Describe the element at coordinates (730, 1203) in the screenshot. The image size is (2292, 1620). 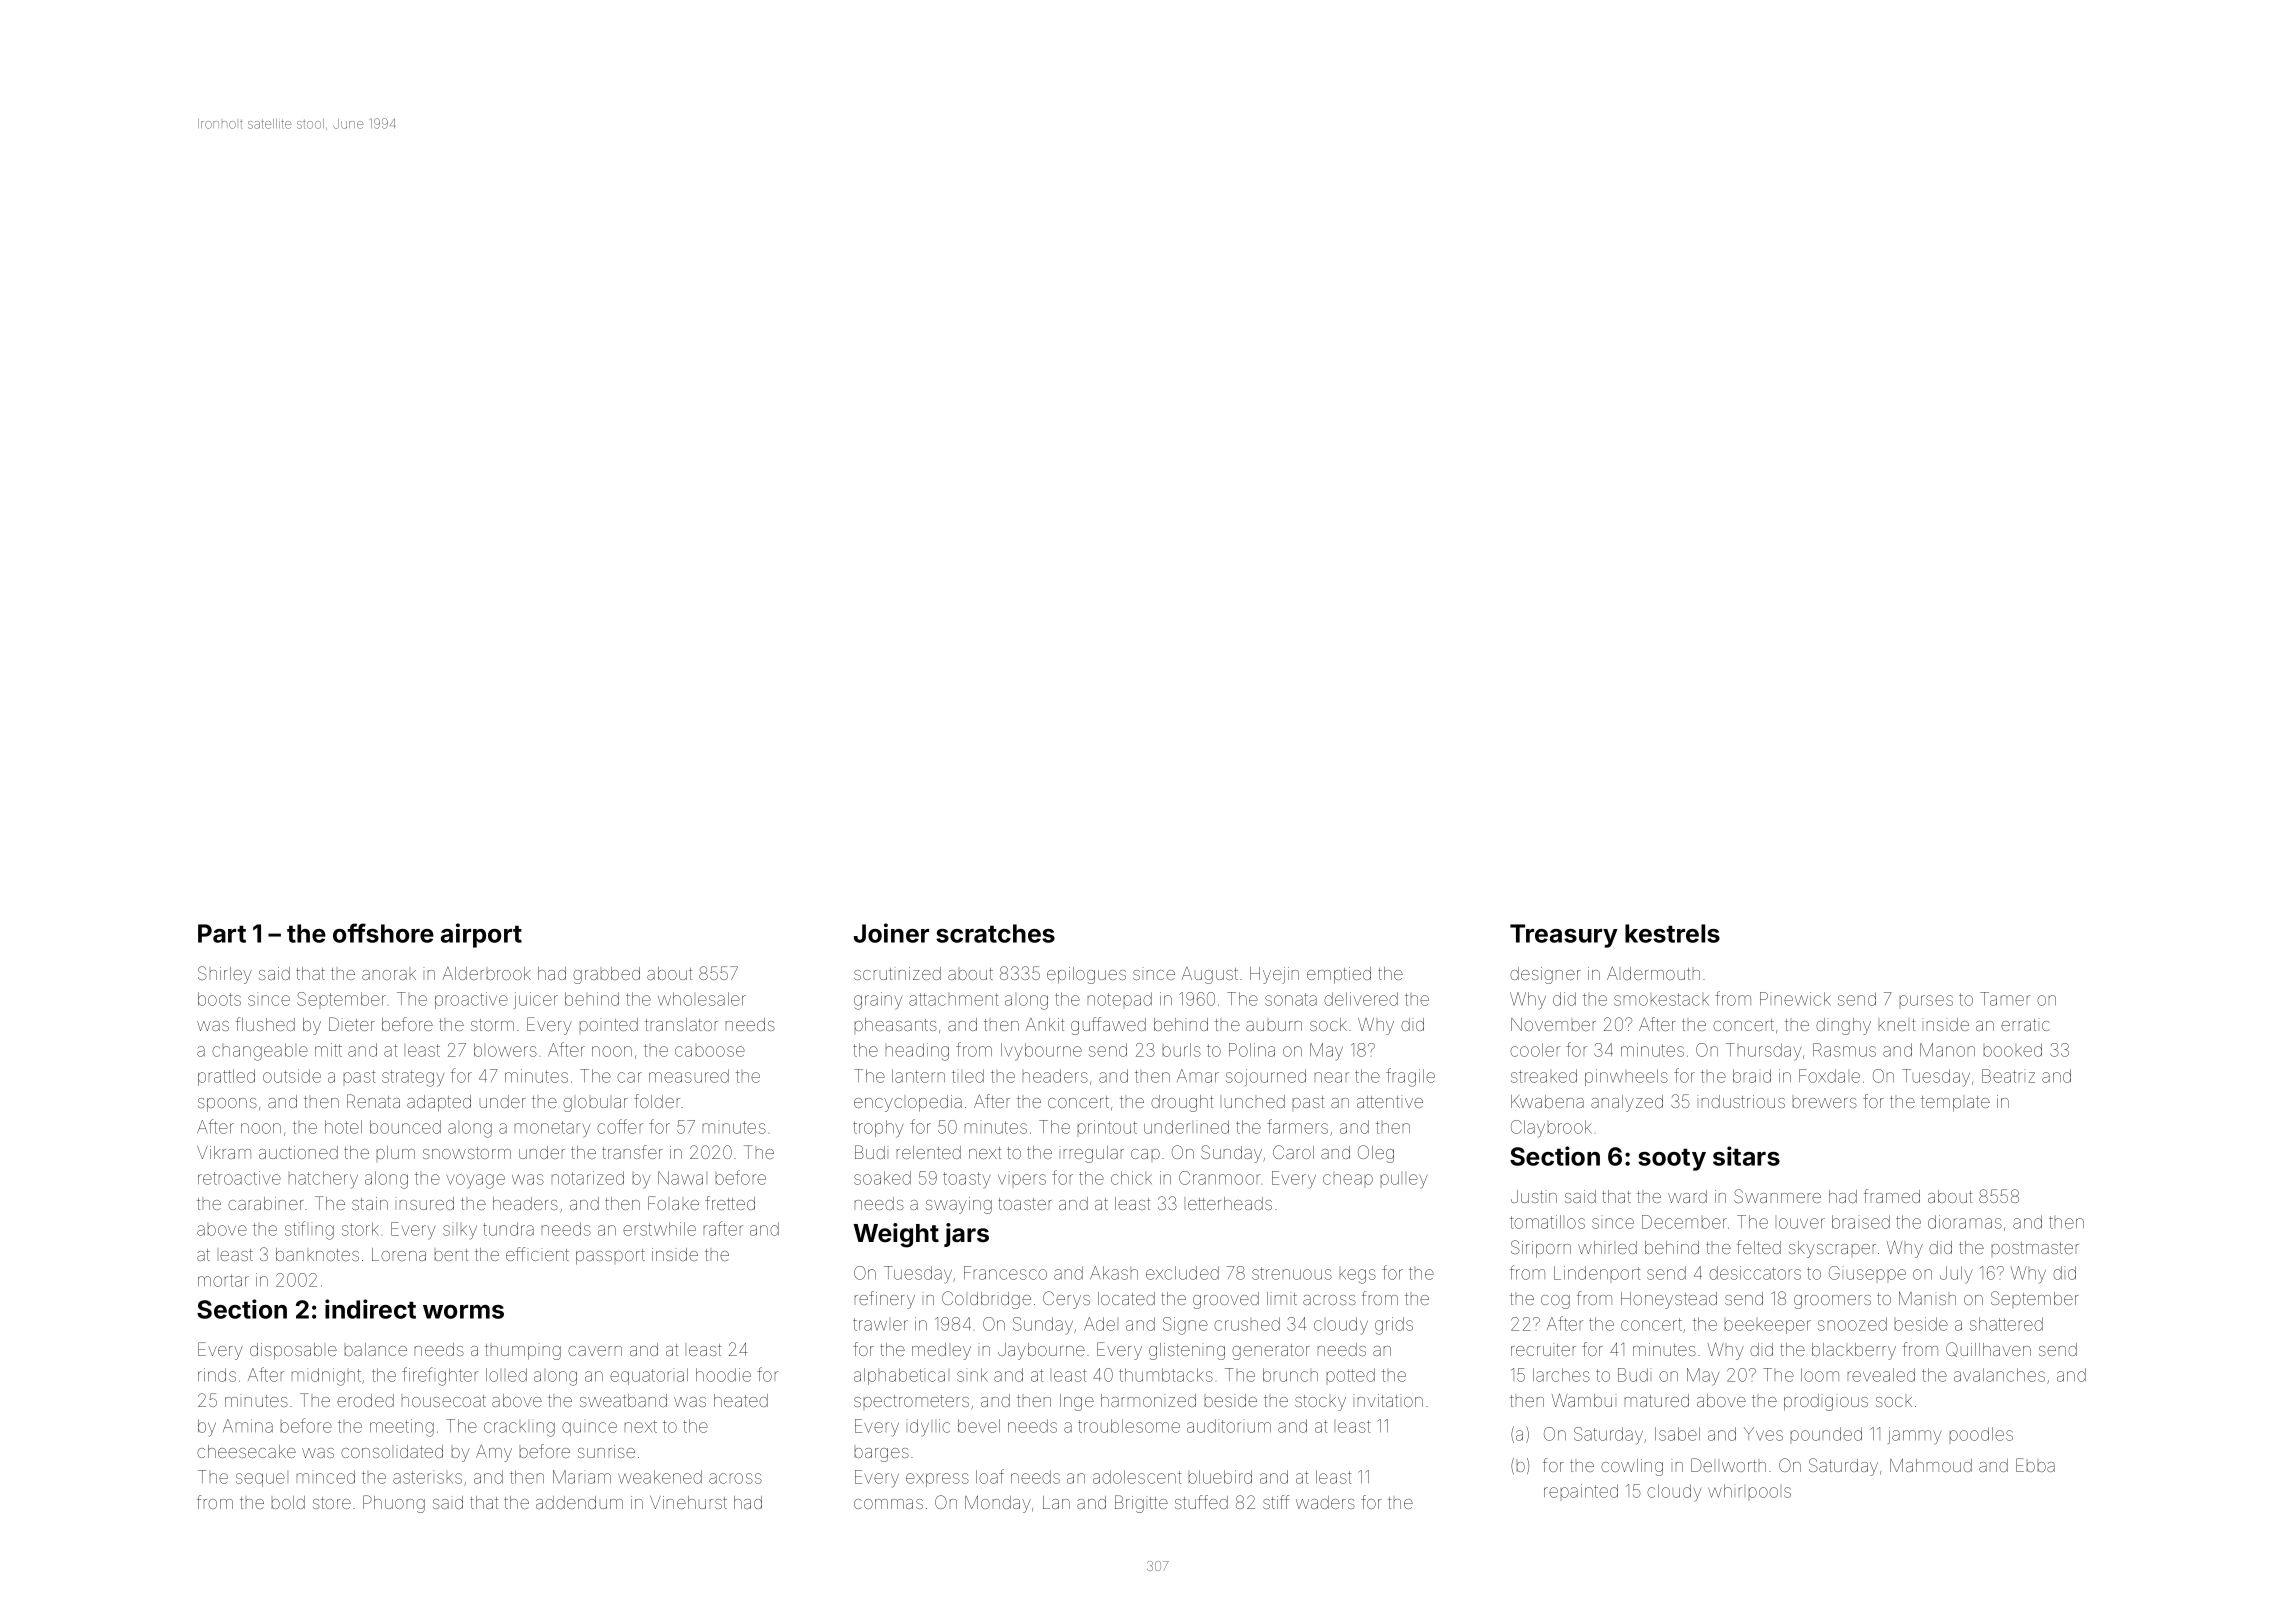
I see `fretted` at that location.
